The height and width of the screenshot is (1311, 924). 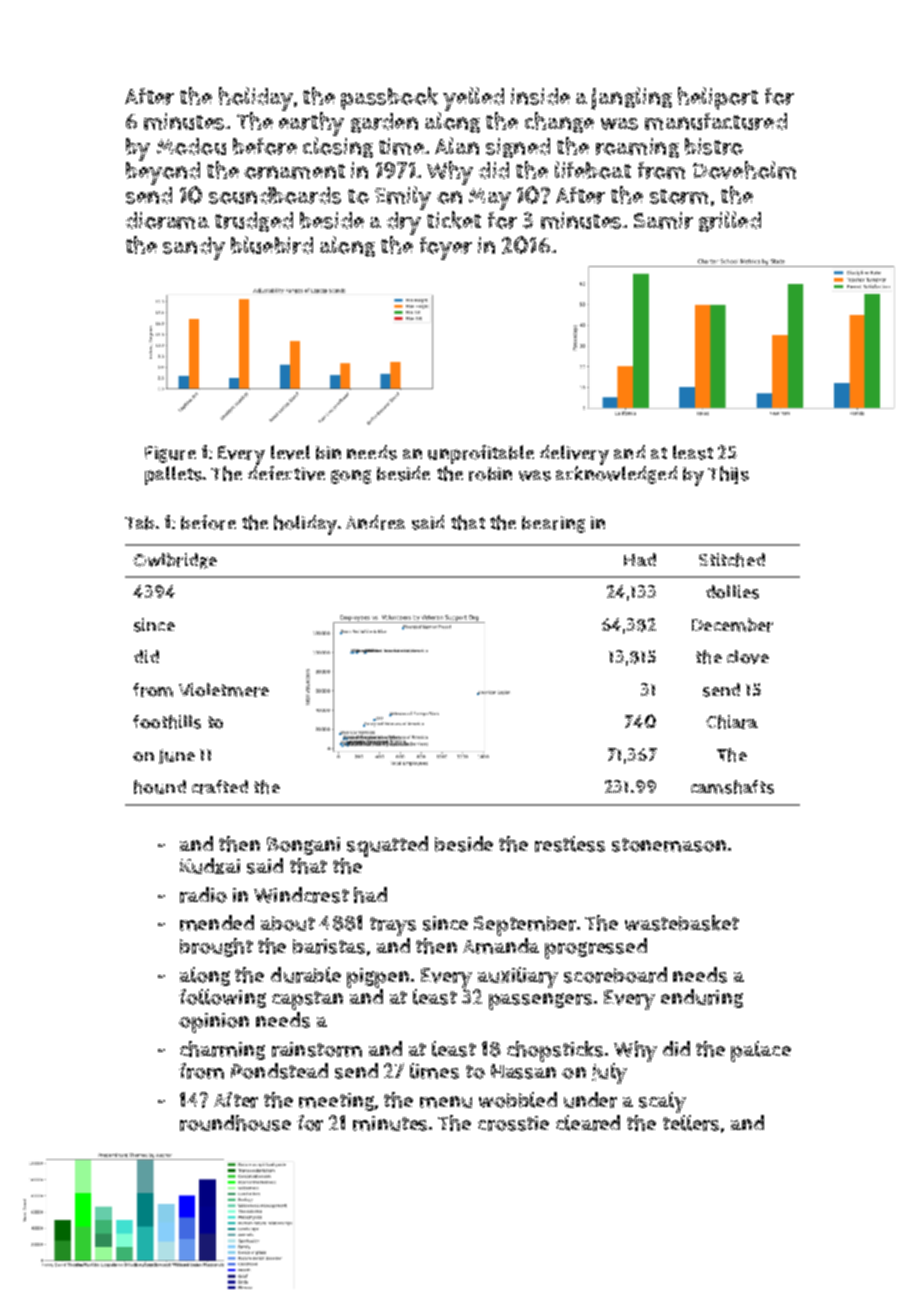 I want to click on garden, so click(x=384, y=123).
